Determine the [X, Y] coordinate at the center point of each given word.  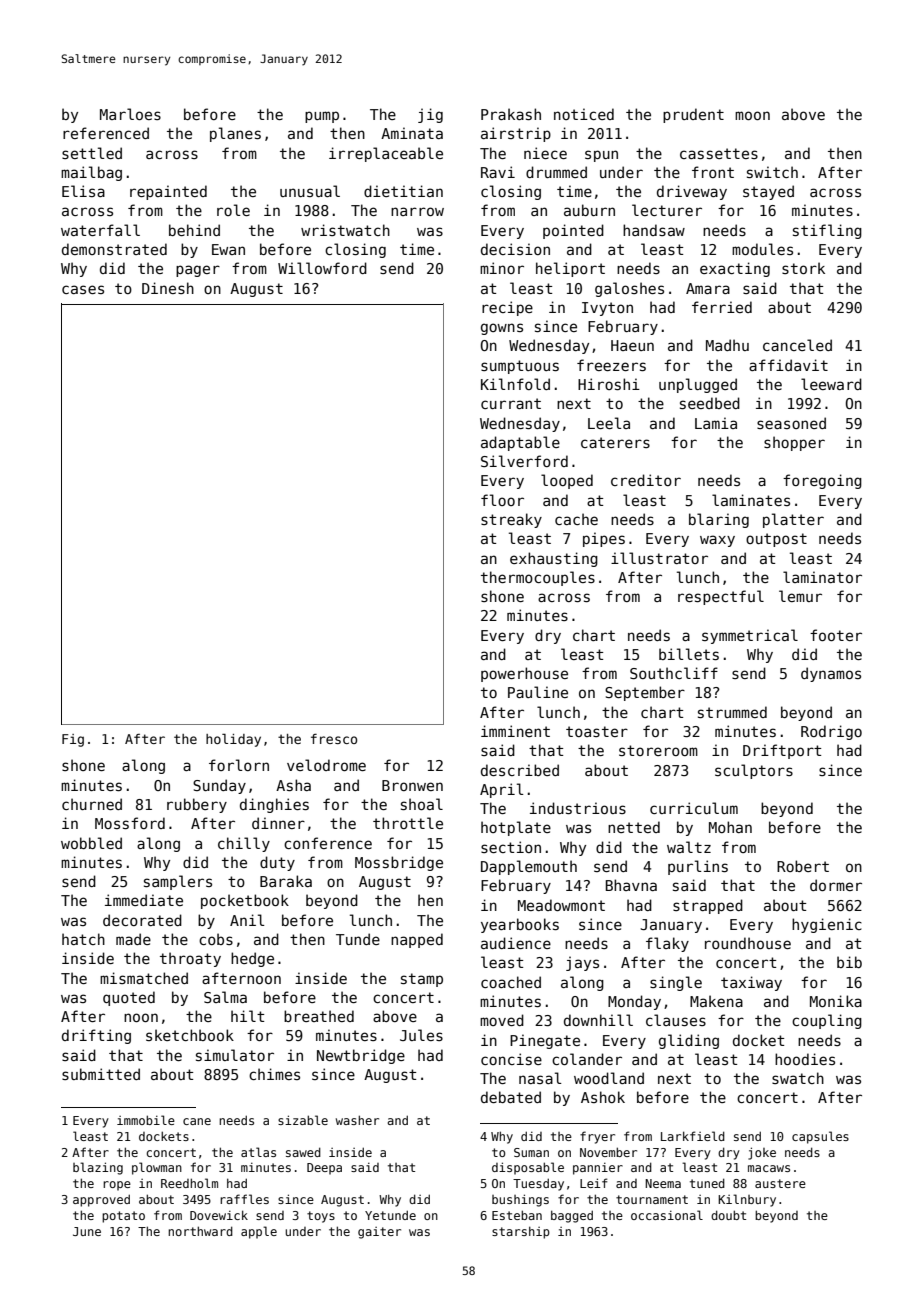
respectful [721, 597]
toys [321, 1217]
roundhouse [748, 943]
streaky [511, 520]
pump [322, 117]
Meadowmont [561, 905]
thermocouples [538, 578]
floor [502, 500]
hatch [83, 939]
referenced [106, 133]
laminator [822, 577]
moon [752, 115]
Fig [73, 740]
